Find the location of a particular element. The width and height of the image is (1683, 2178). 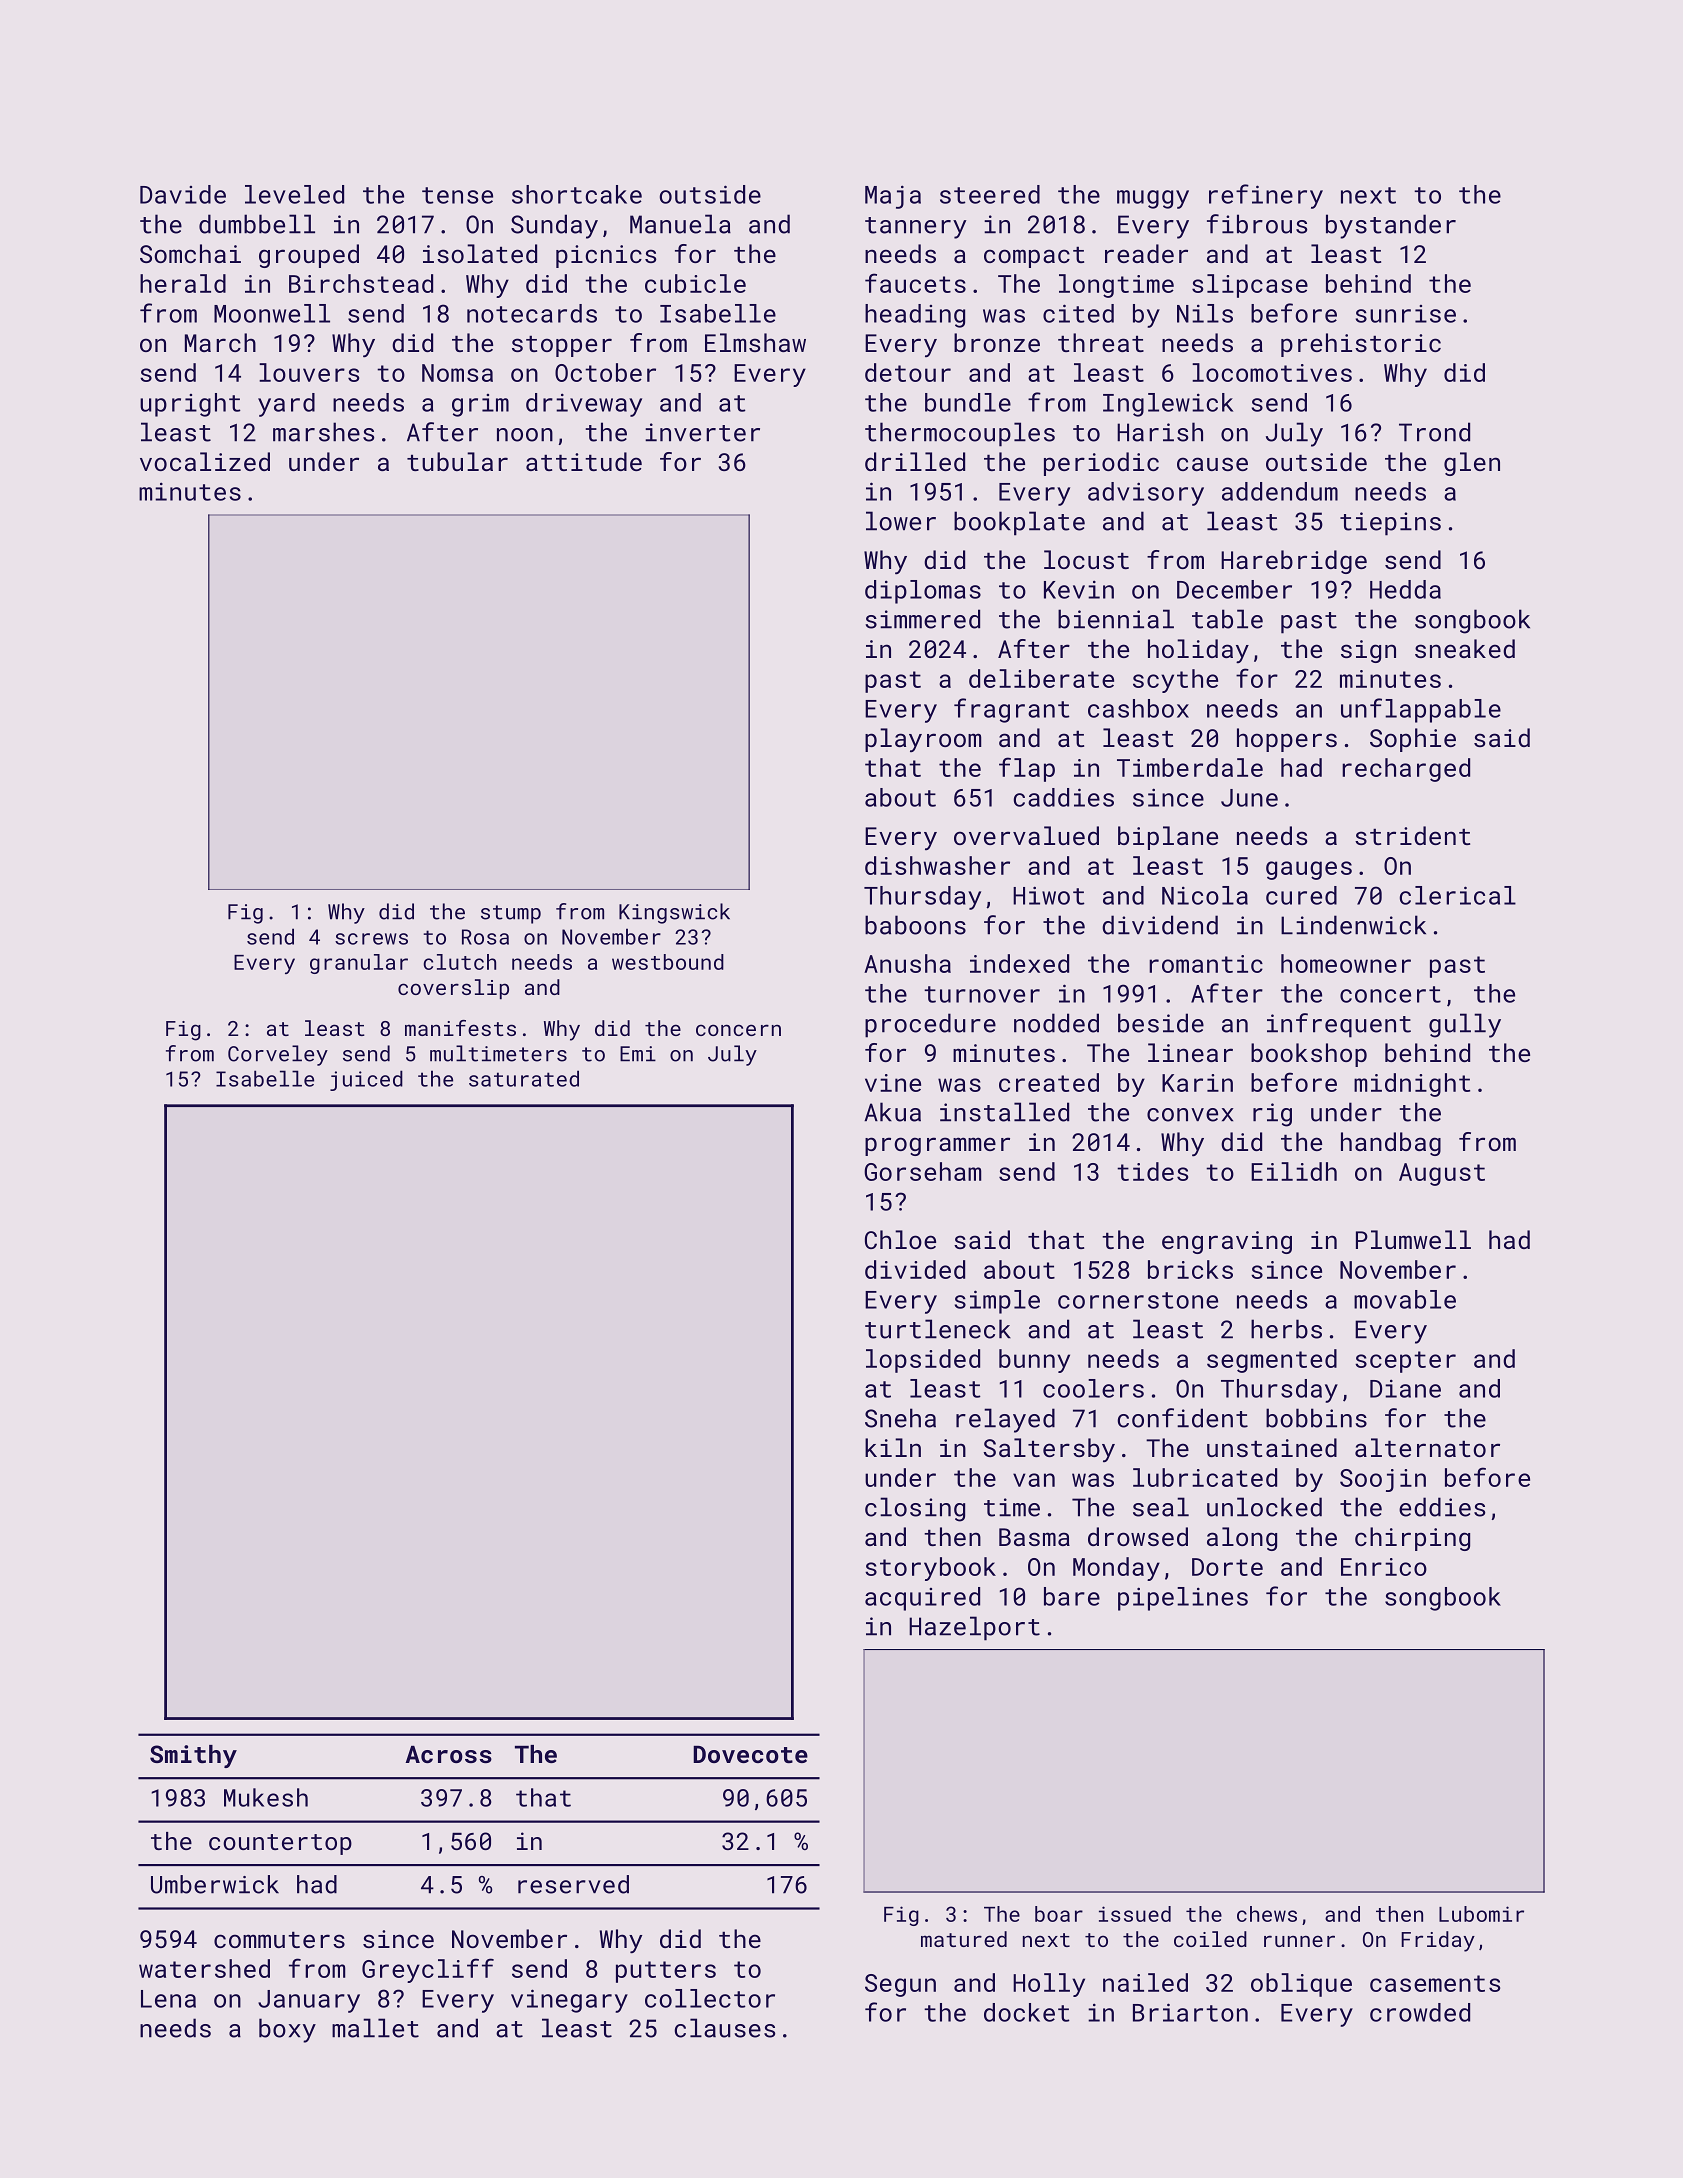

Corveley is located at coordinates (278, 1055).
